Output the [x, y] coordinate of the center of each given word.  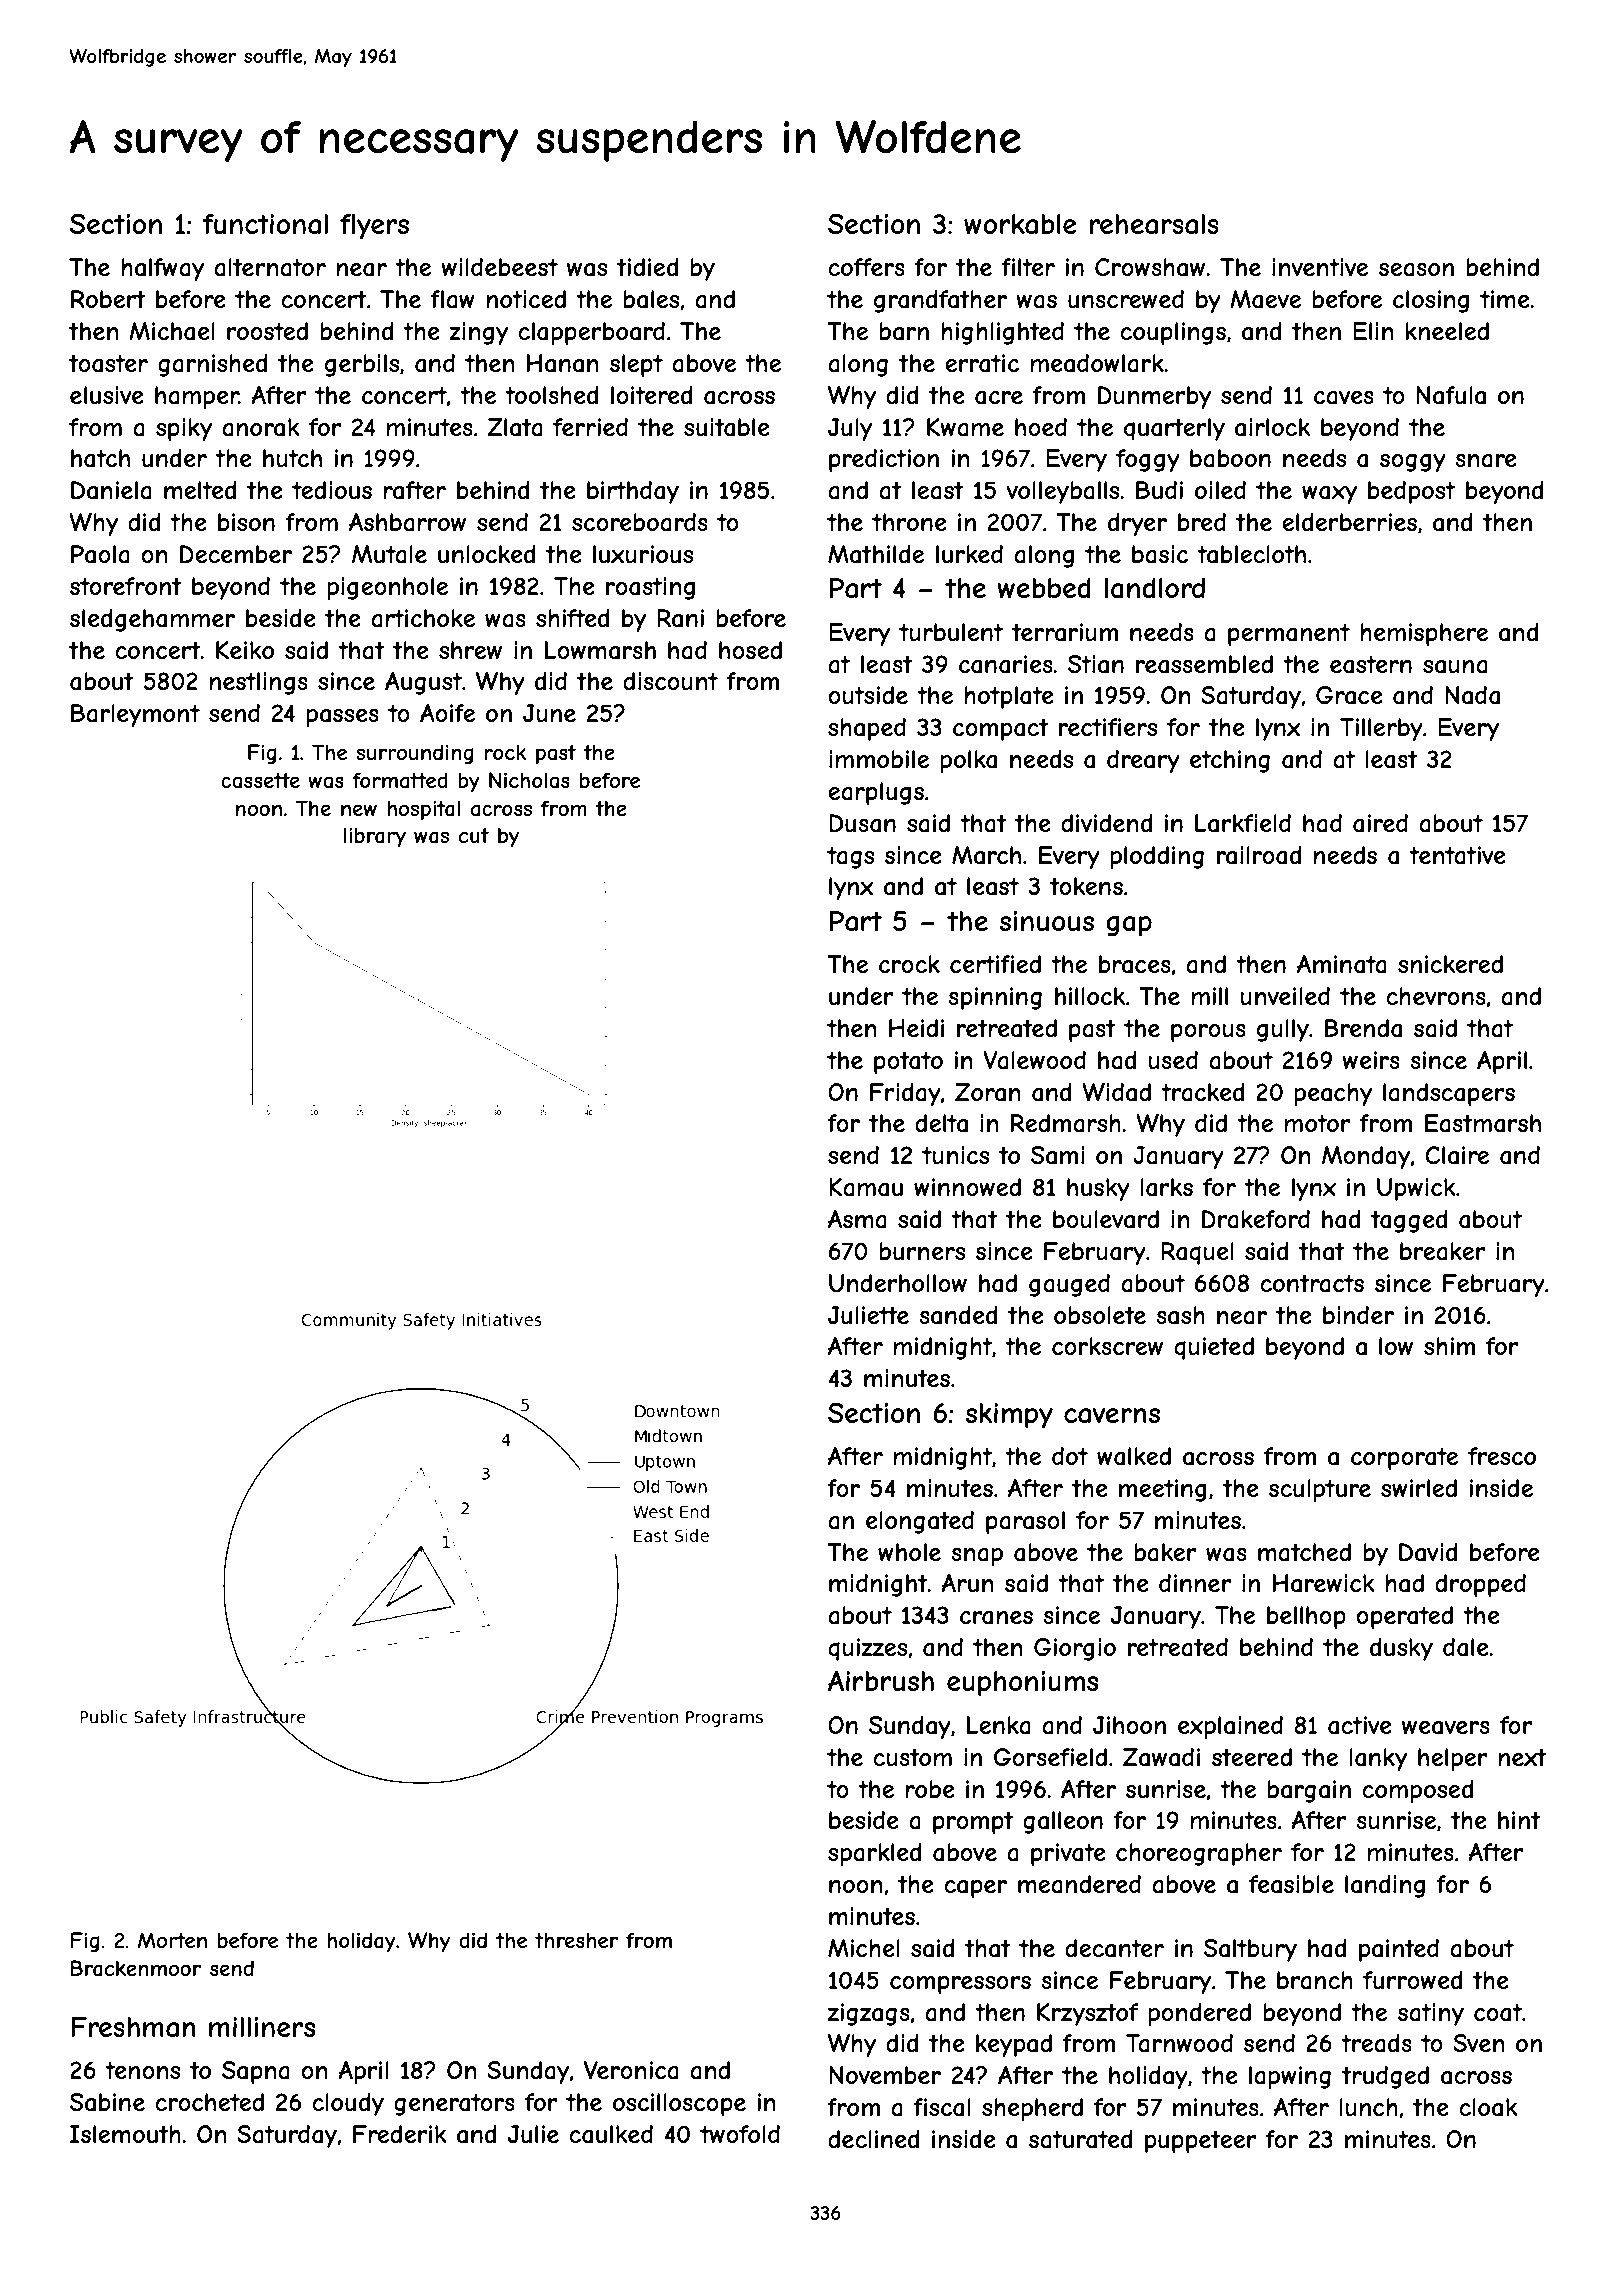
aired [1380, 823]
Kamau [866, 1187]
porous [1208, 1033]
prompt [973, 1823]
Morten [172, 1940]
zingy [478, 333]
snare [1486, 461]
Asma [857, 1219]
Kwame [965, 427]
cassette [260, 781]
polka [969, 761]
